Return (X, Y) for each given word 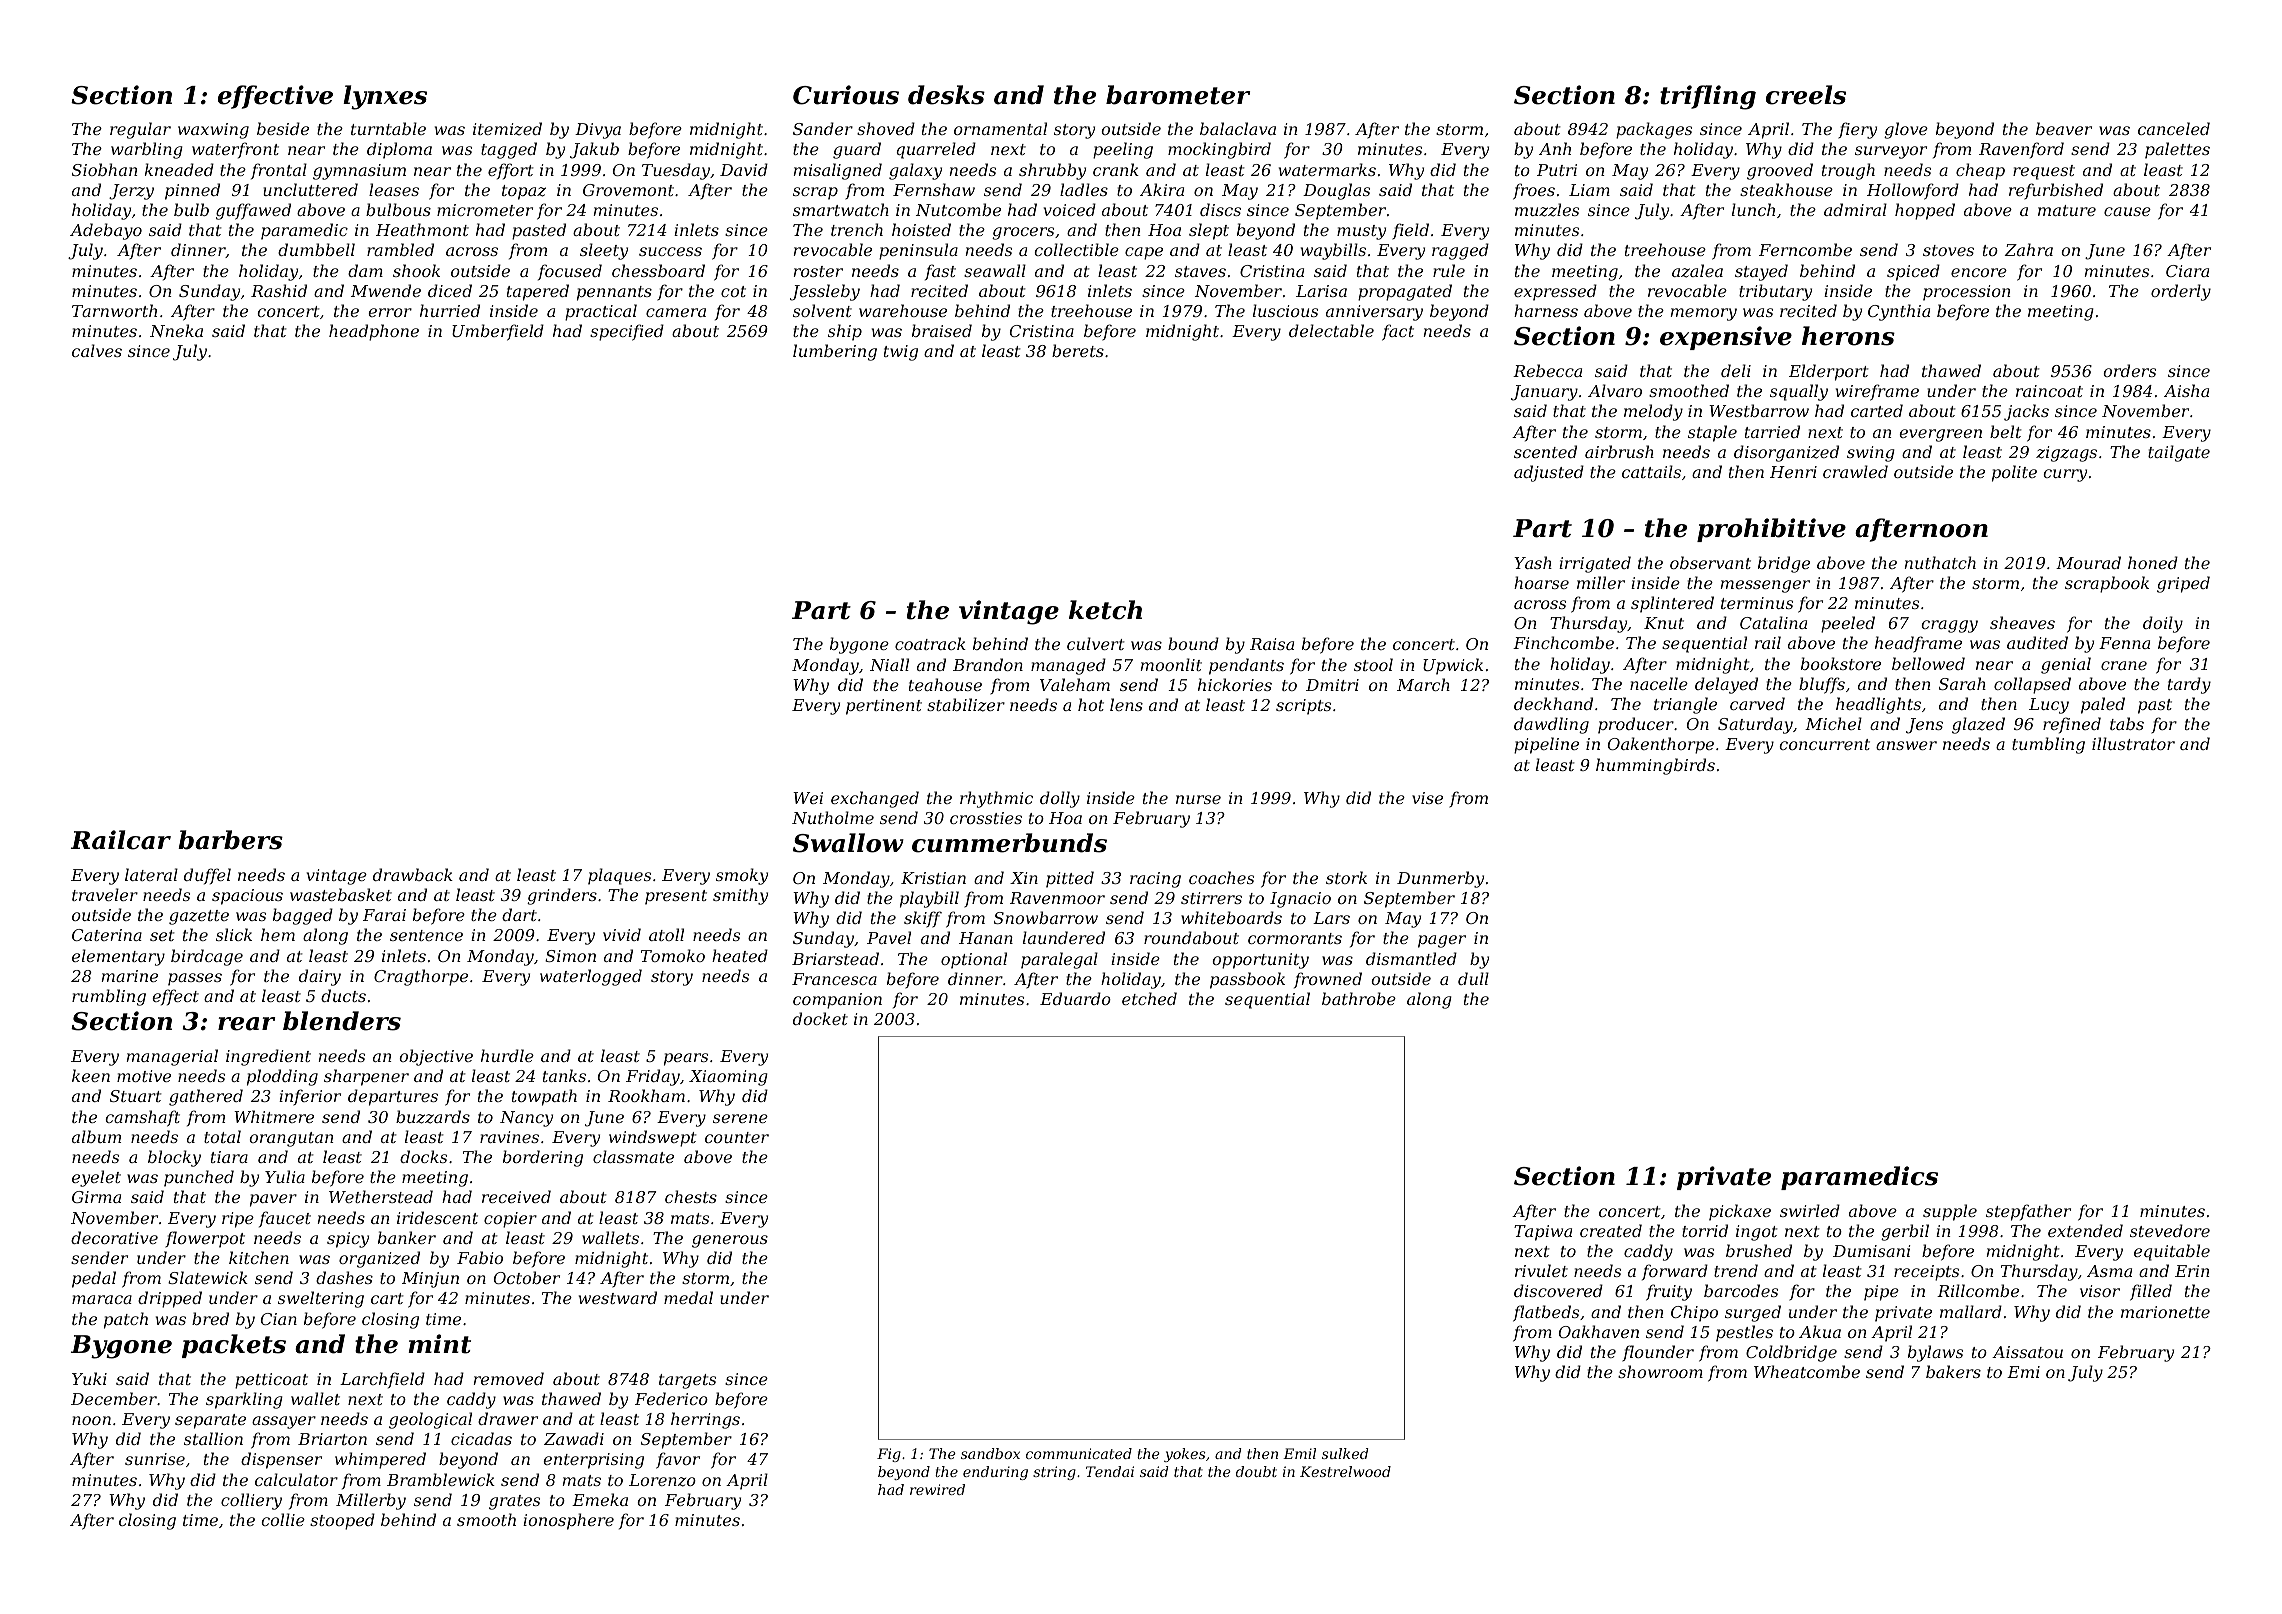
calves (97, 350)
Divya (598, 131)
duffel (207, 876)
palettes (2177, 150)
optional (974, 960)
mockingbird (1219, 150)
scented (1545, 451)
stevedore (2170, 1230)
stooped (342, 1521)
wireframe (1877, 392)
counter (737, 1137)
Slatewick (208, 1277)
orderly (2181, 292)
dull (1473, 978)
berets (1078, 350)
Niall (889, 664)
